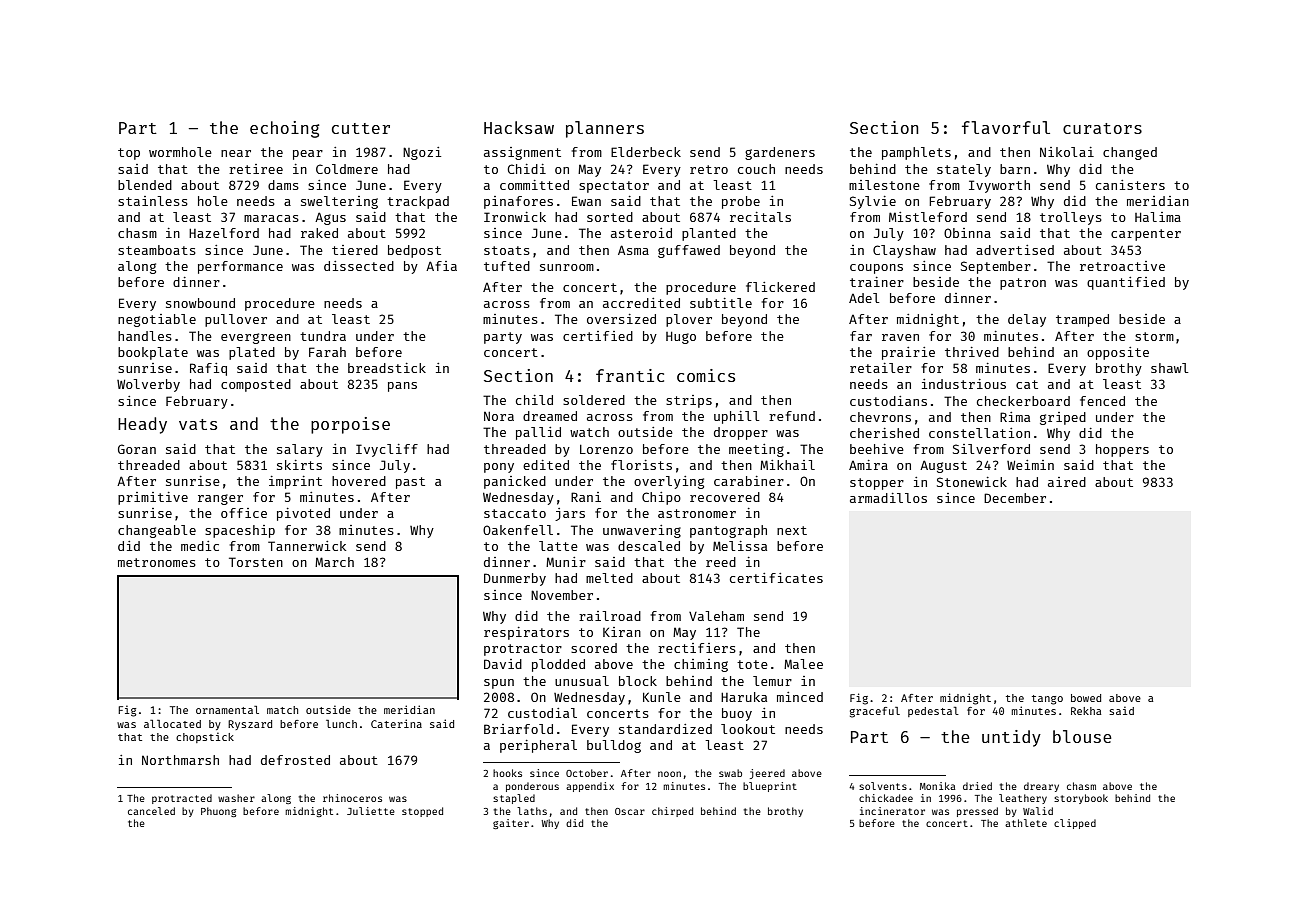  Describe the element at coordinates (937, 786) in the image. I see `Monika` at that location.
